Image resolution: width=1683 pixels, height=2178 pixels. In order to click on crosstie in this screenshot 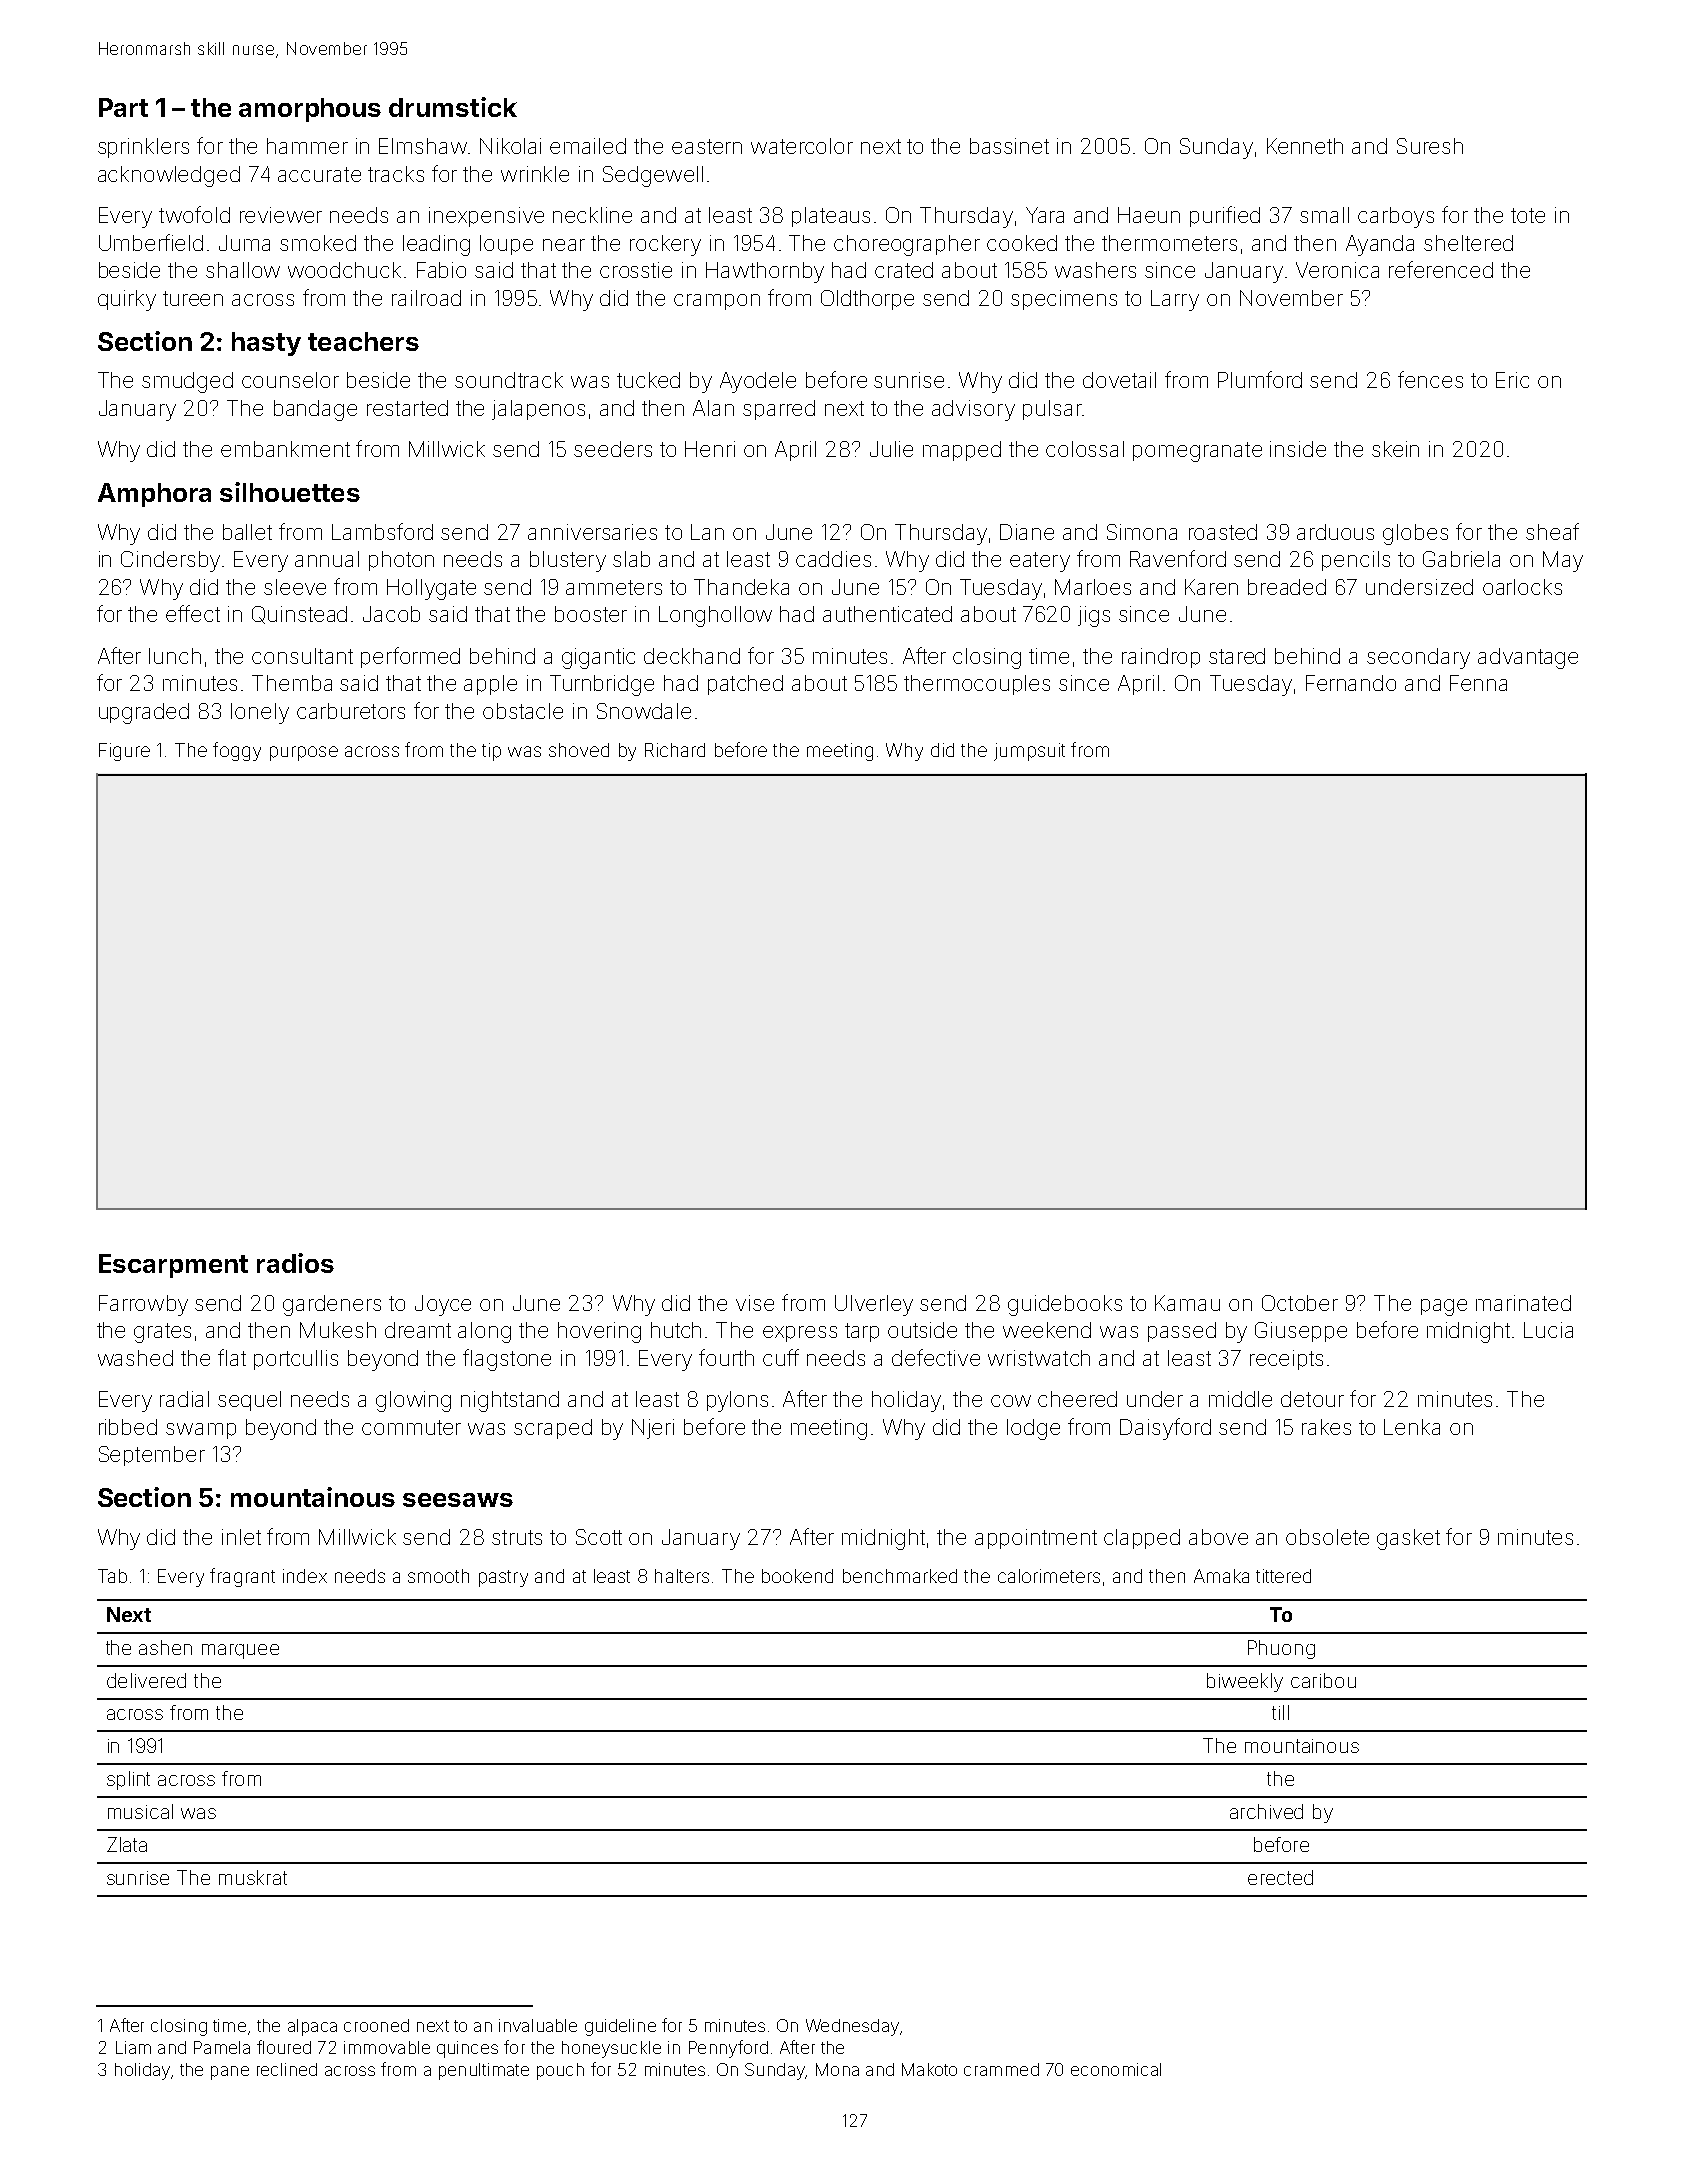, I will do `click(636, 270)`.
